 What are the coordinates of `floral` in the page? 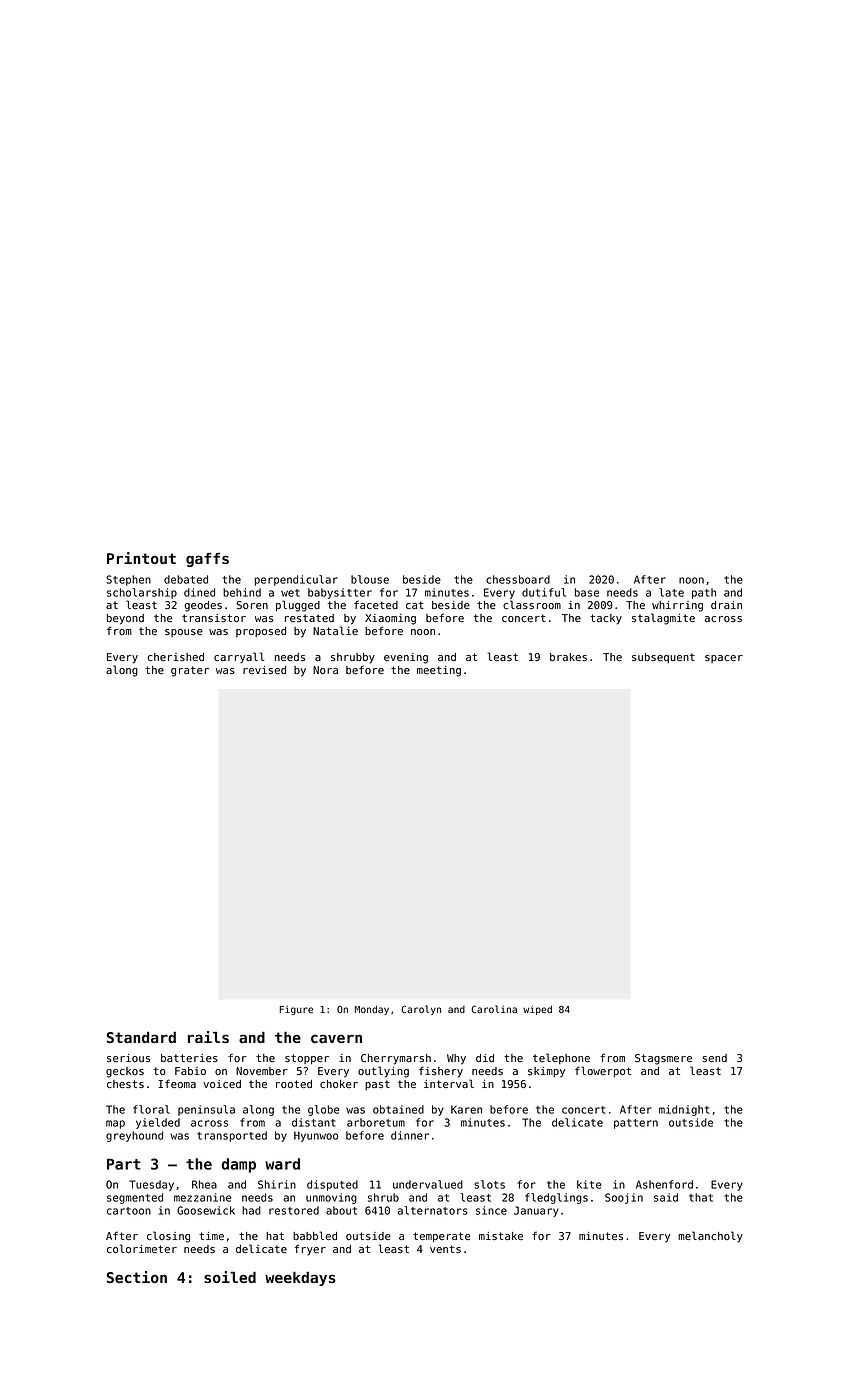 It's located at (151, 1109).
